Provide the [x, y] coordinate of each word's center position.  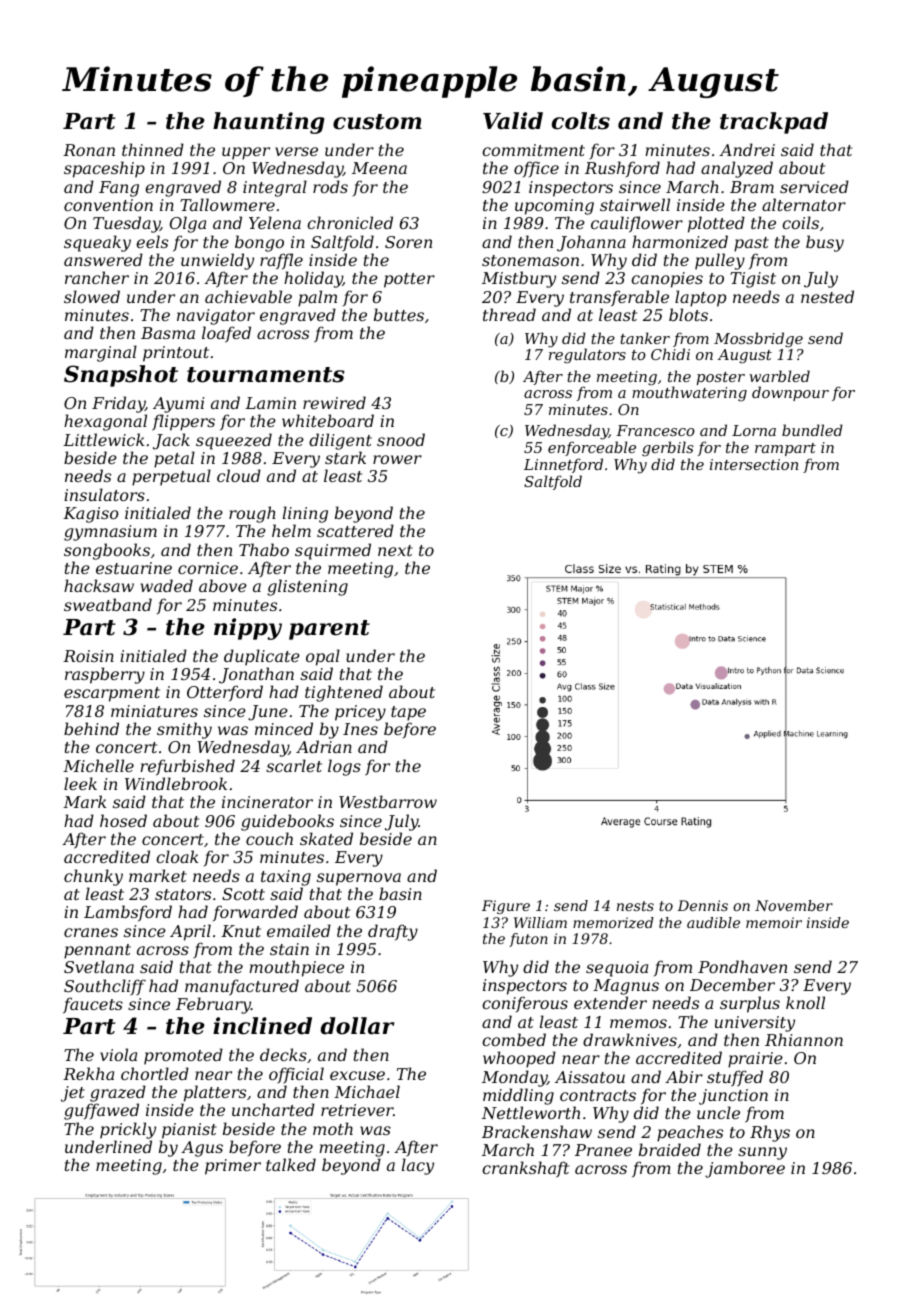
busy [825, 243]
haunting [269, 123]
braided [670, 1149]
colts [581, 121]
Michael [367, 1091]
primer [233, 1167]
